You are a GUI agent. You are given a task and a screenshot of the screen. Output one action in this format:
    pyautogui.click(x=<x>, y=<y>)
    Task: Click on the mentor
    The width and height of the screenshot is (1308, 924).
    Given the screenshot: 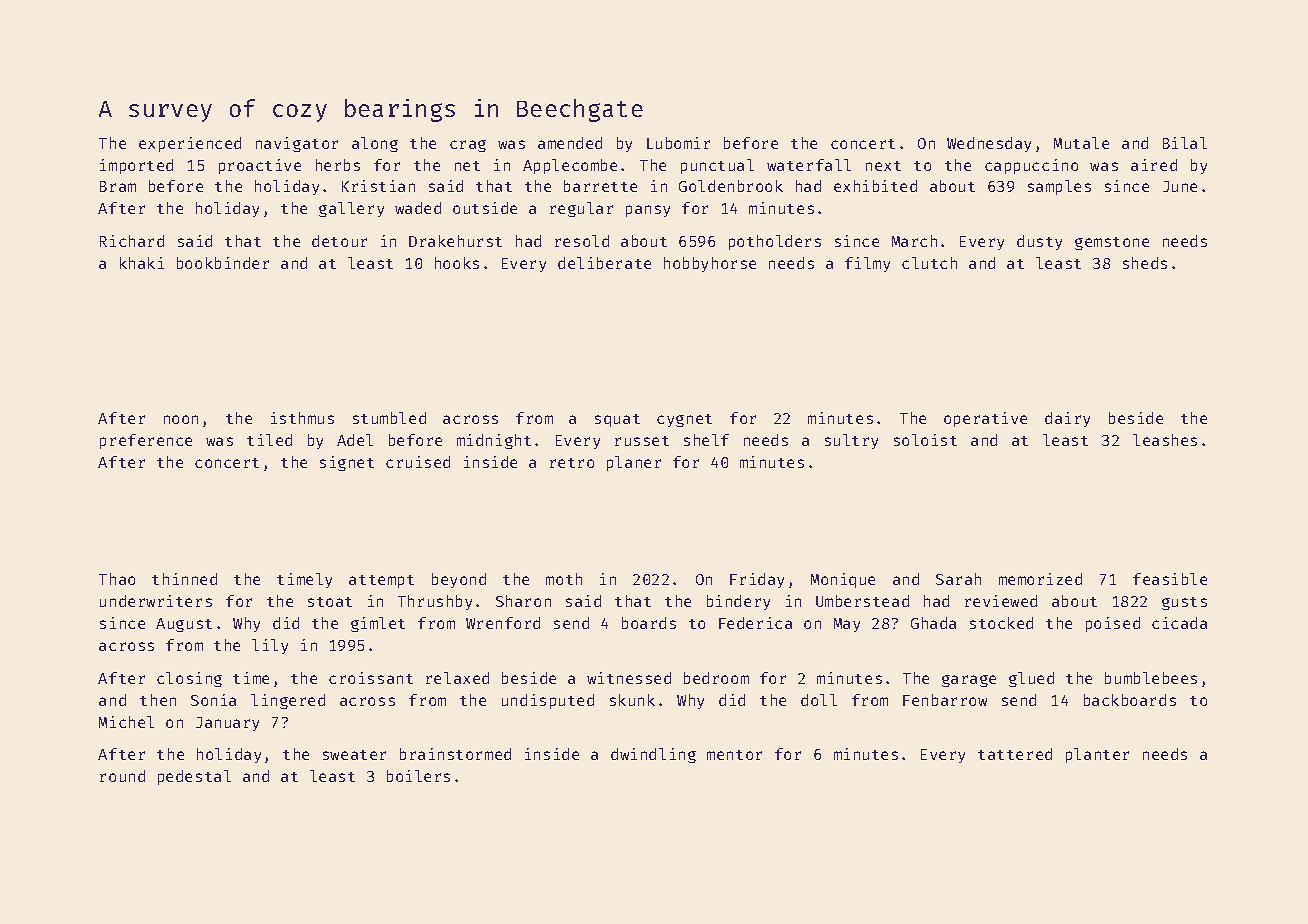 What is the action you would take?
    pyautogui.click(x=734, y=755)
